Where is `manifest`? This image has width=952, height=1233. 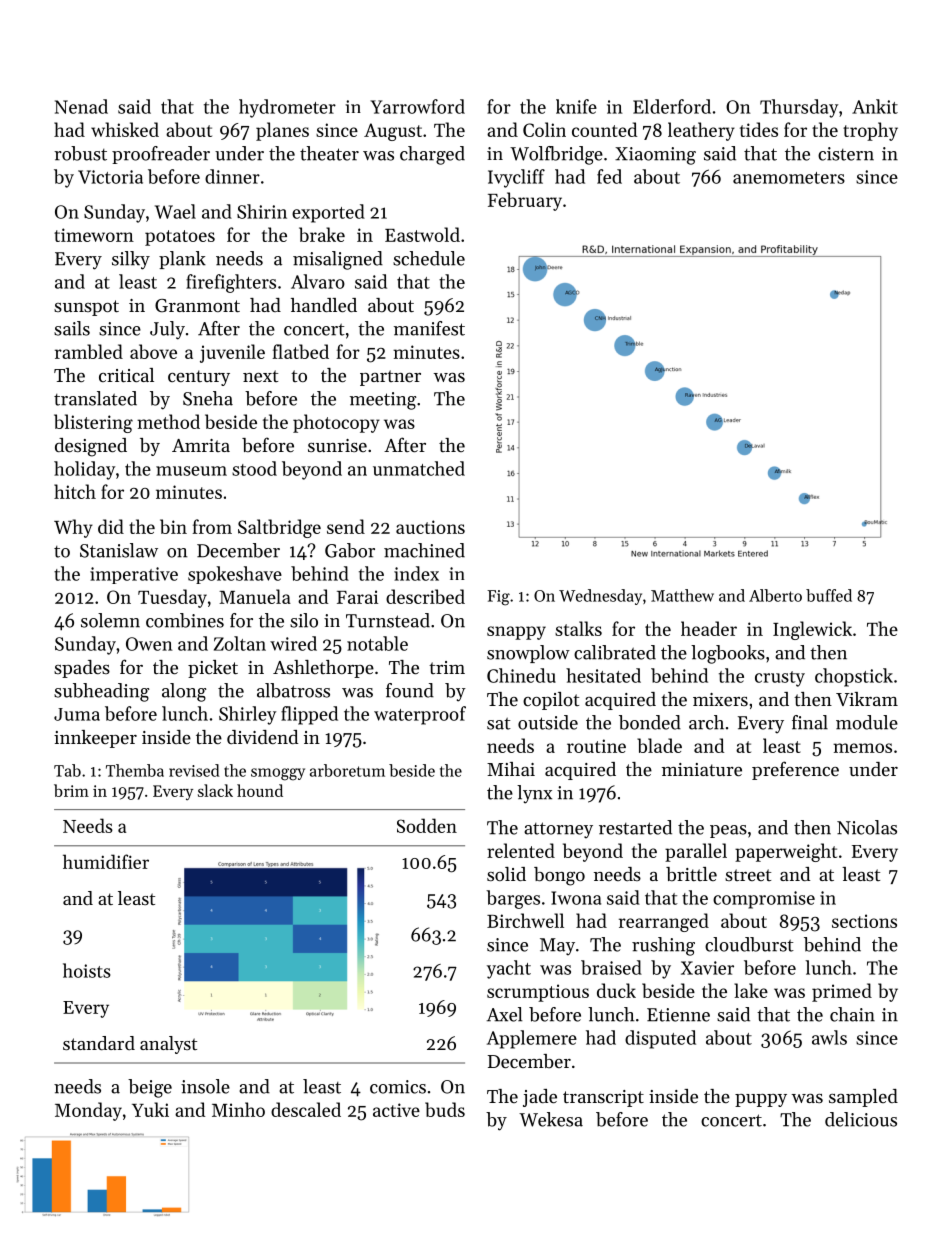 manifest is located at coordinates (429, 328).
